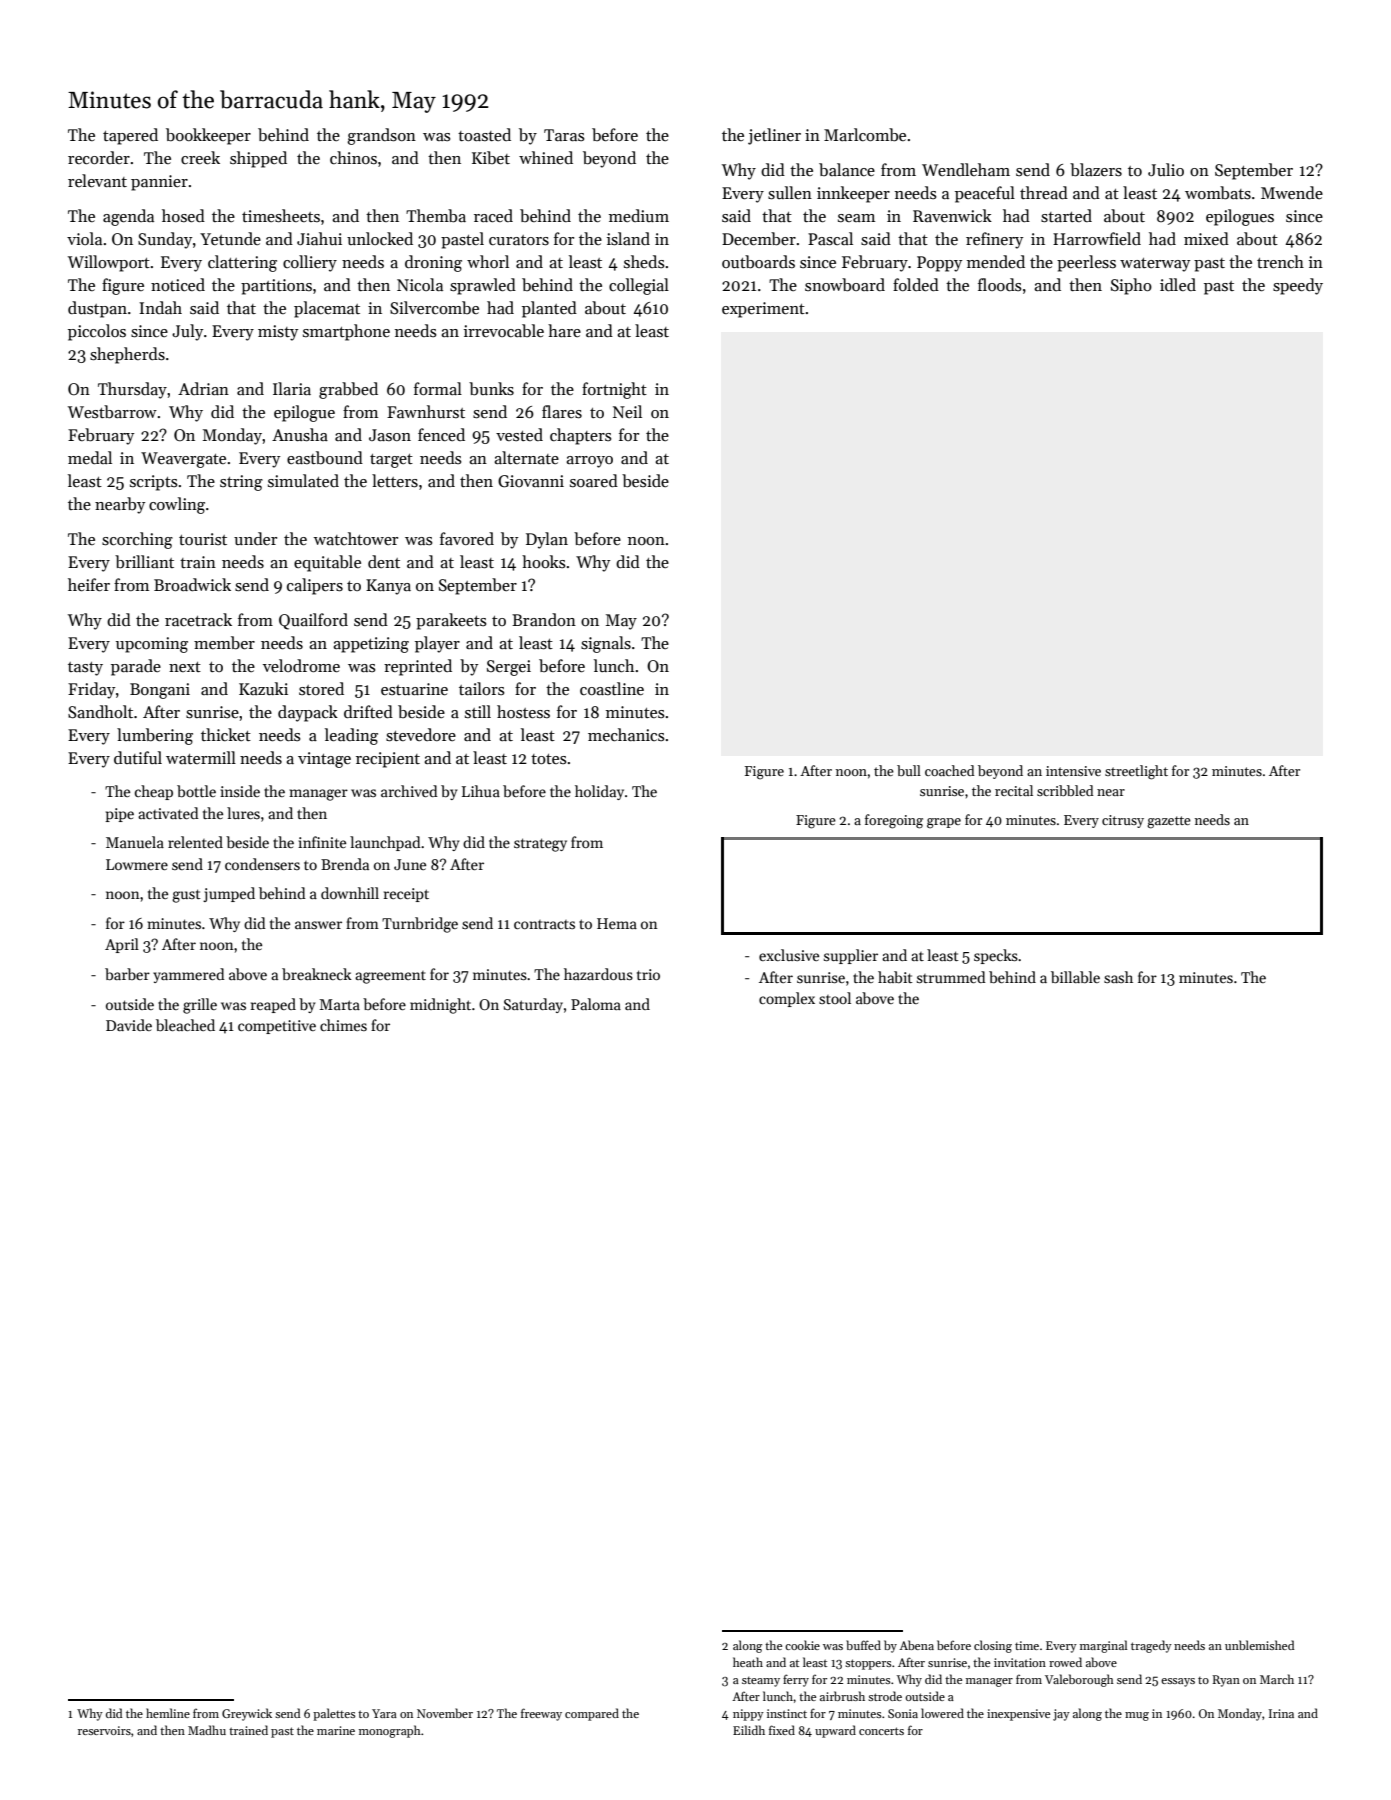 This screenshot has width=1391, height=1800. What do you see at coordinates (187, 332) in the screenshot?
I see `July` at bounding box center [187, 332].
